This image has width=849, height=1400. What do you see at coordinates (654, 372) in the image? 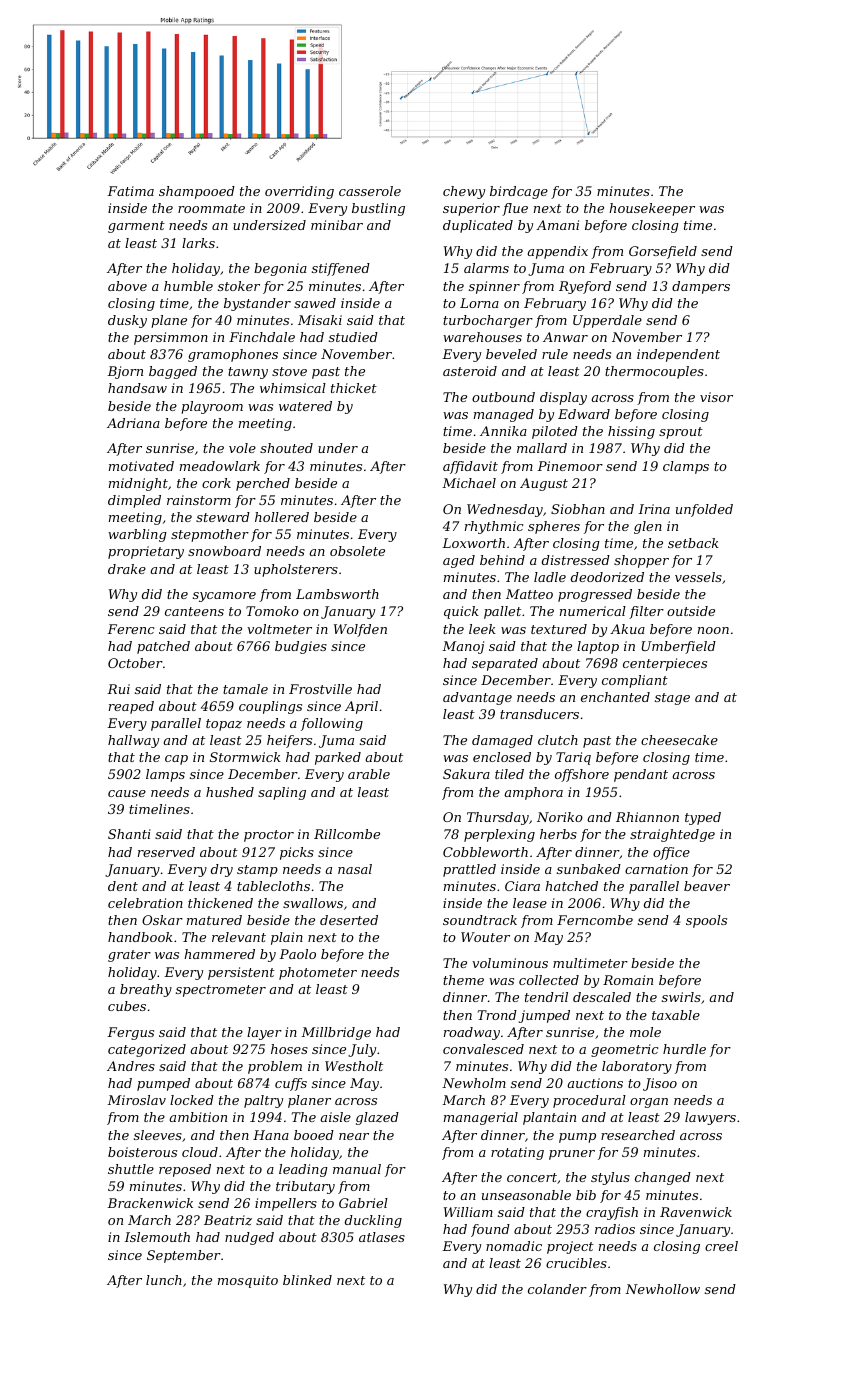
I see `thermocouples` at bounding box center [654, 372].
